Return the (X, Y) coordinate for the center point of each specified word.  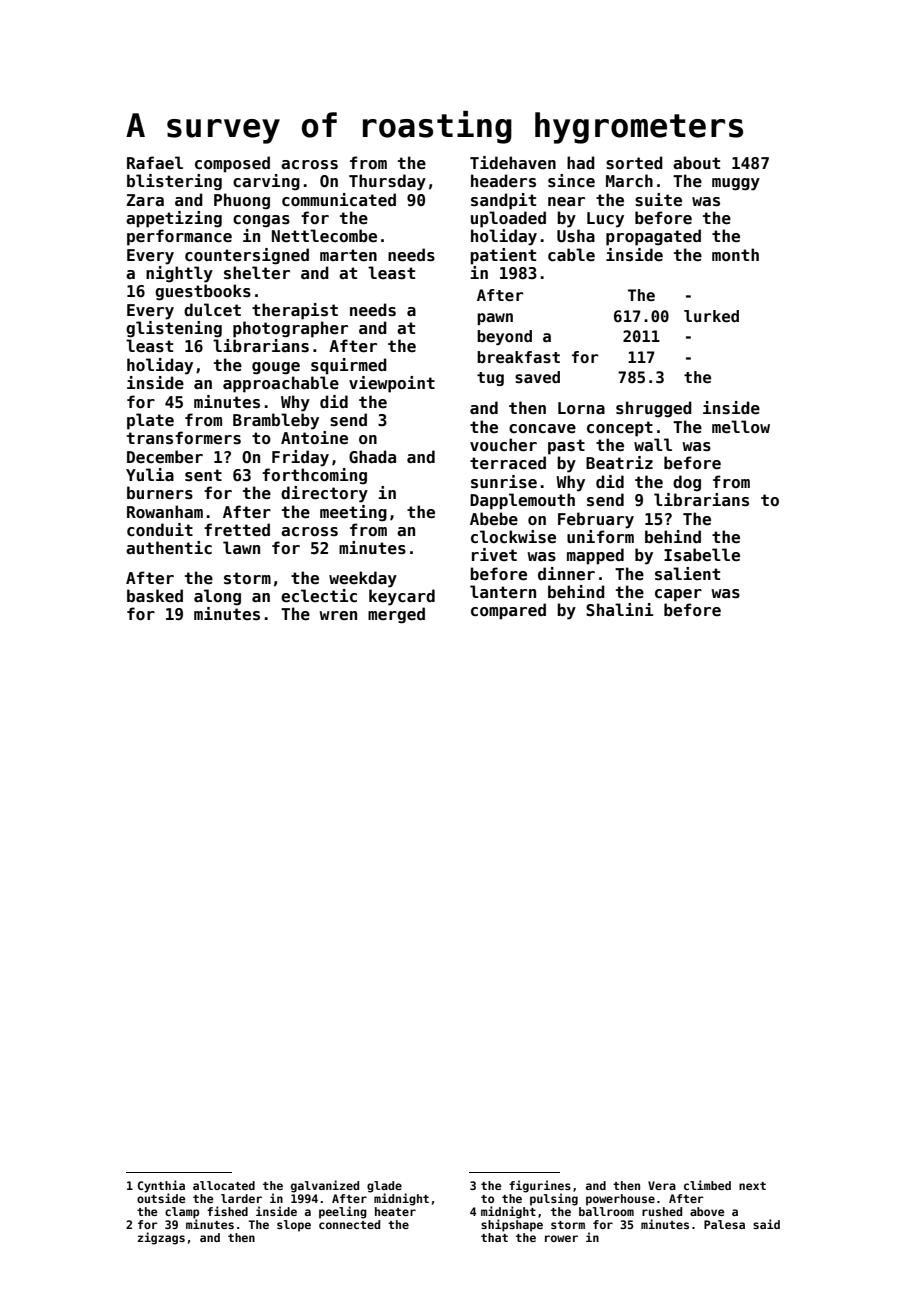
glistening (174, 329)
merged (396, 615)
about (696, 162)
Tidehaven (513, 163)
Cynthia (161, 1186)
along (217, 597)
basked (155, 596)
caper (678, 595)
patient (503, 256)
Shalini (620, 610)
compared (508, 611)
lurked (711, 316)
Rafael (155, 162)
